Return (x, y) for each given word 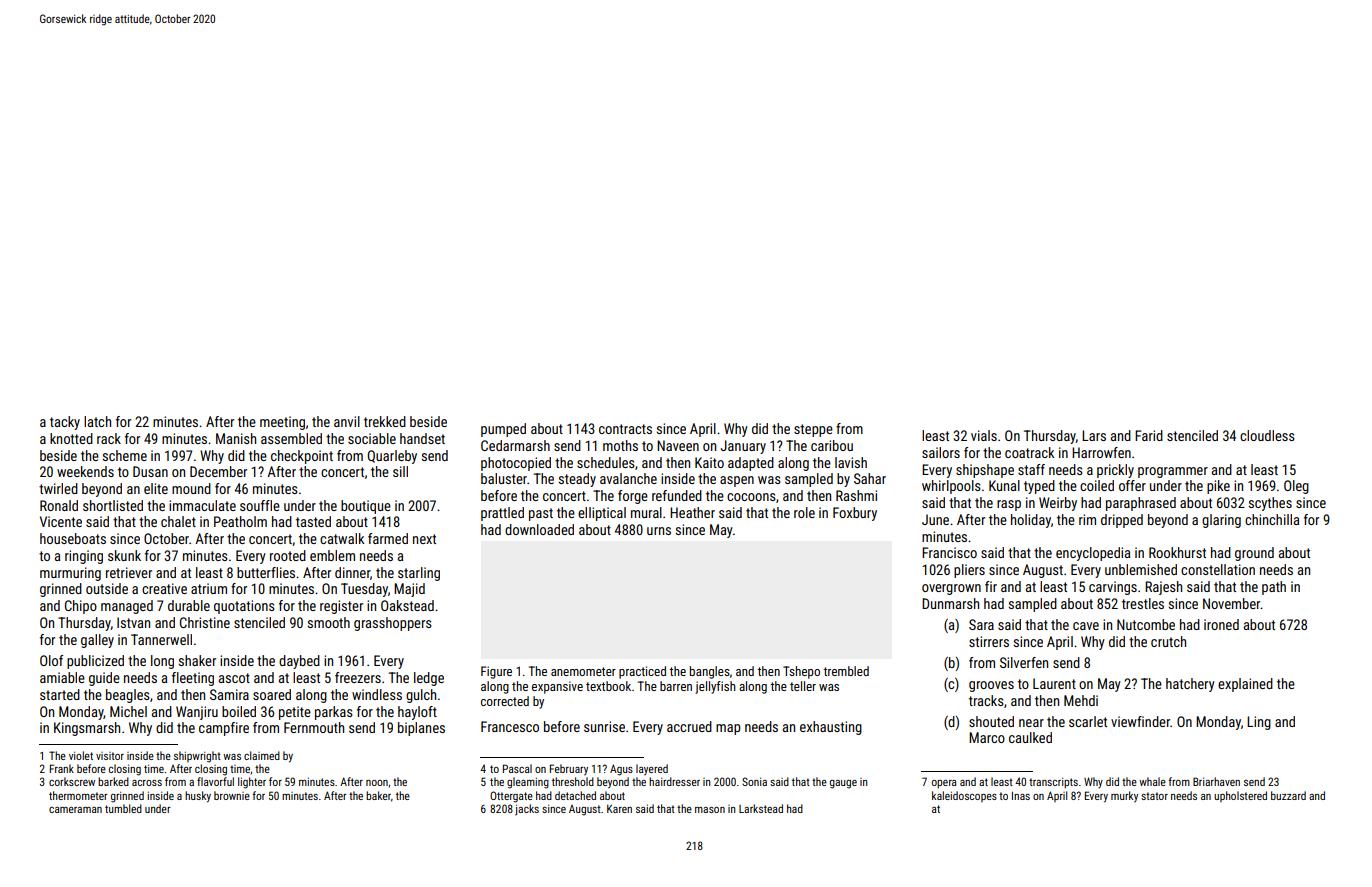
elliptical (602, 514)
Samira (229, 694)
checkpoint (302, 457)
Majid (409, 590)
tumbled (123, 808)
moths (620, 445)
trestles (1143, 603)
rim (1087, 519)
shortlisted (113, 505)
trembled (846, 671)
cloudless (1267, 435)
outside (107, 588)
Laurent (1054, 683)
